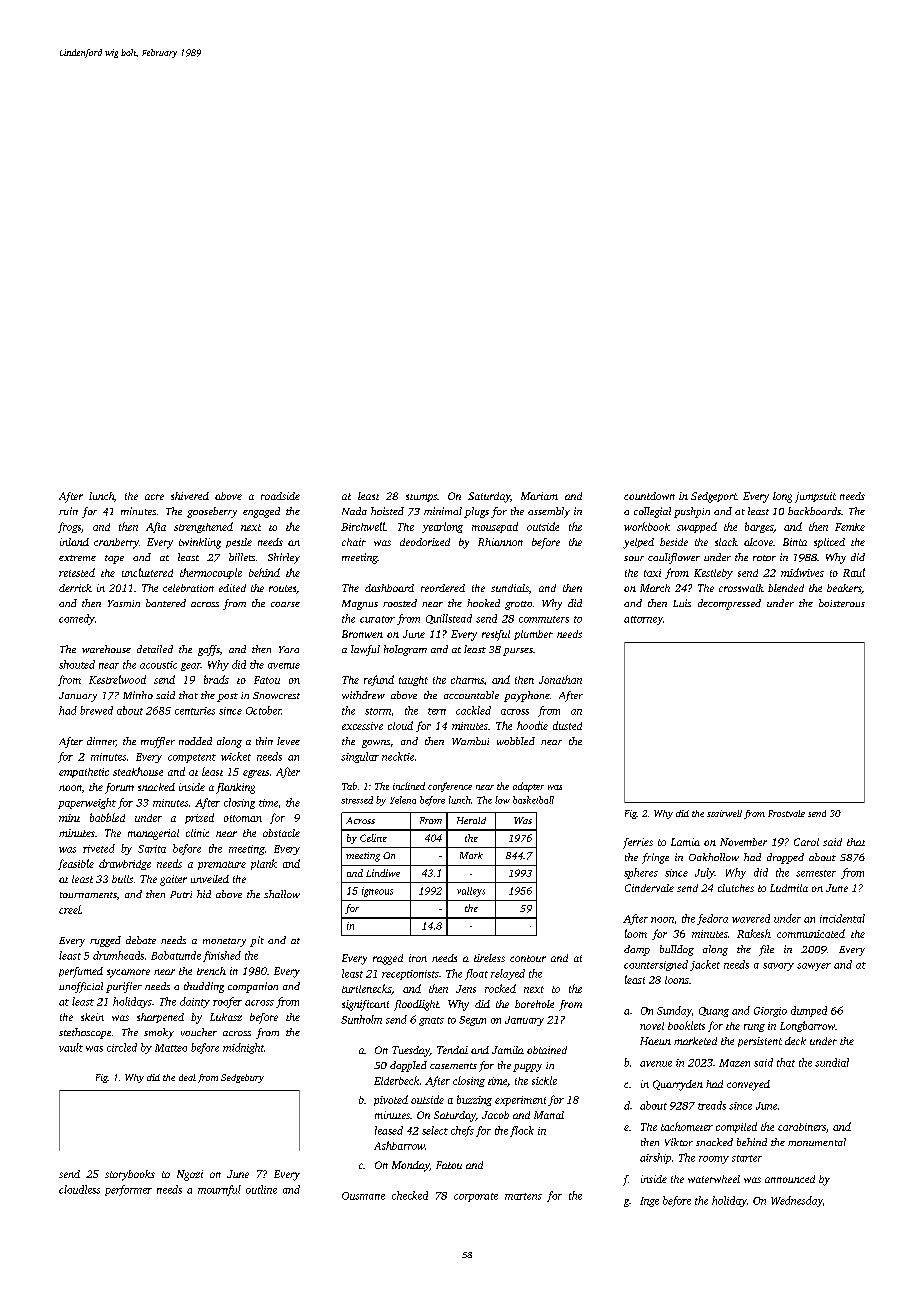 The image size is (924, 1308). What do you see at coordinates (421, 498) in the document?
I see `stumps` at bounding box center [421, 498].
